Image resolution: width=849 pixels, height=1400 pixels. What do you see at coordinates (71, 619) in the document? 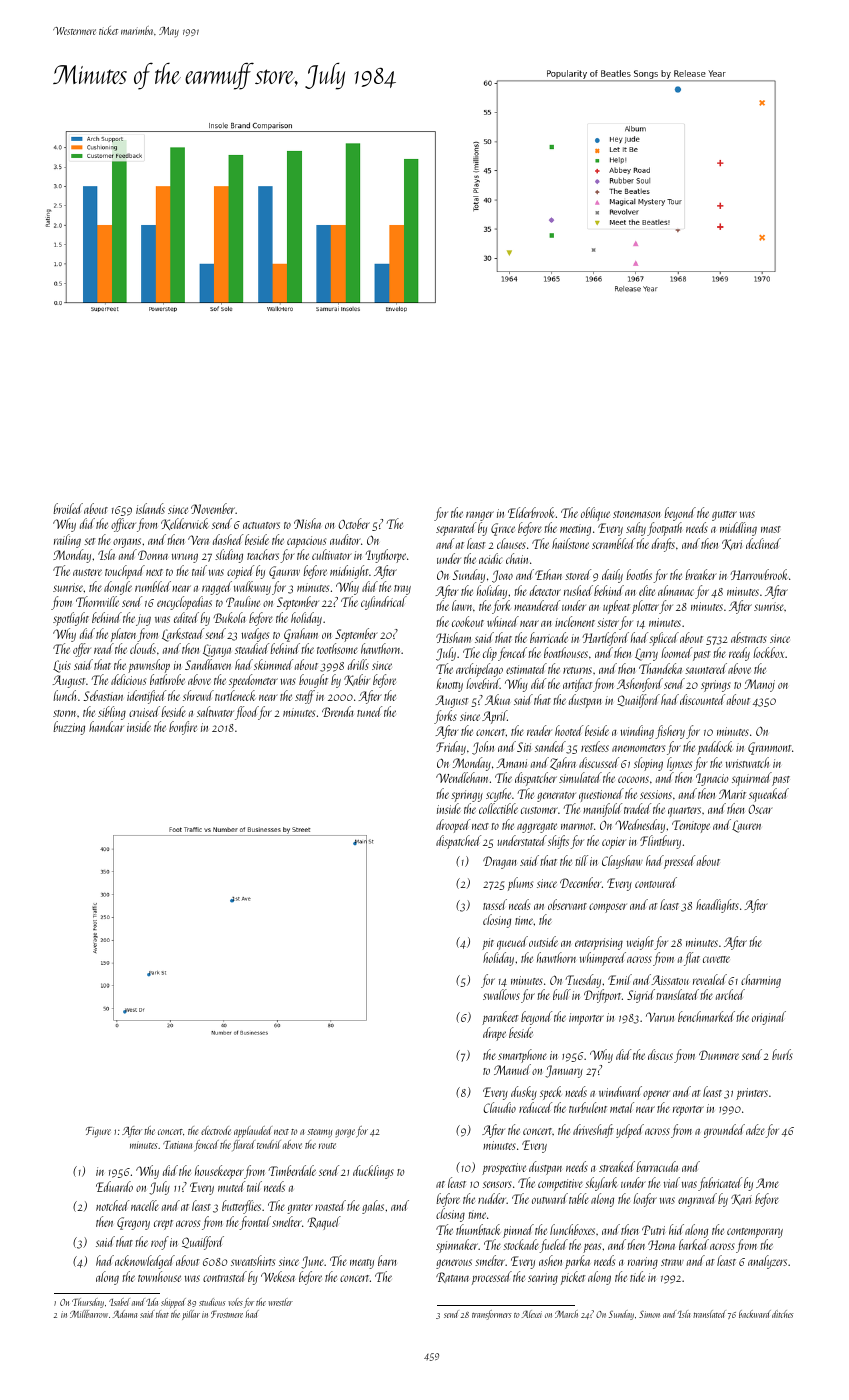
I see `spotlight` at bounding box center [71, 619].
